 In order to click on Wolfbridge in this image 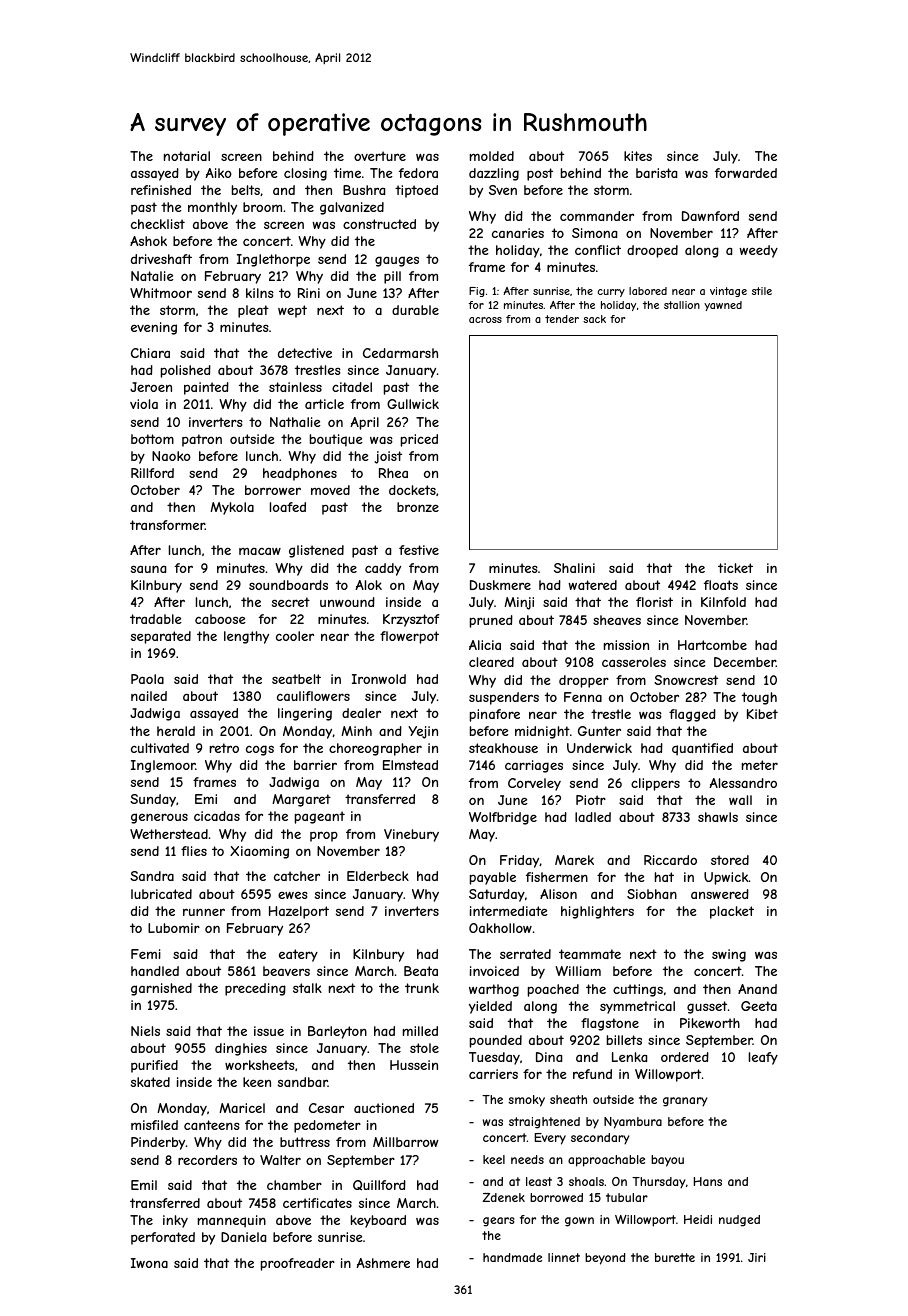, I will do `click(503, 818)`.
